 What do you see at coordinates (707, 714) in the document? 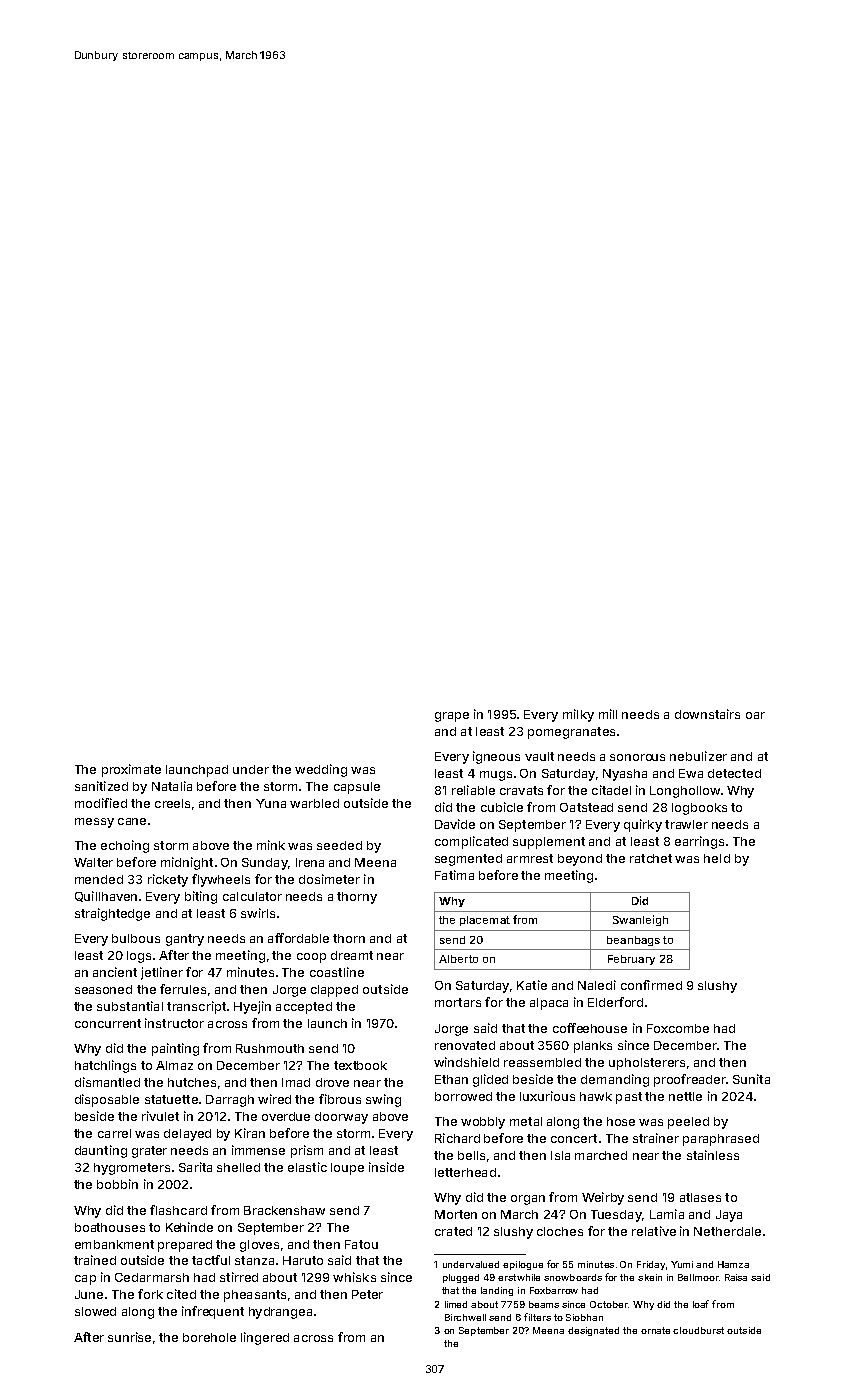
I see `downstairs` at bounding box center [707, 714].
